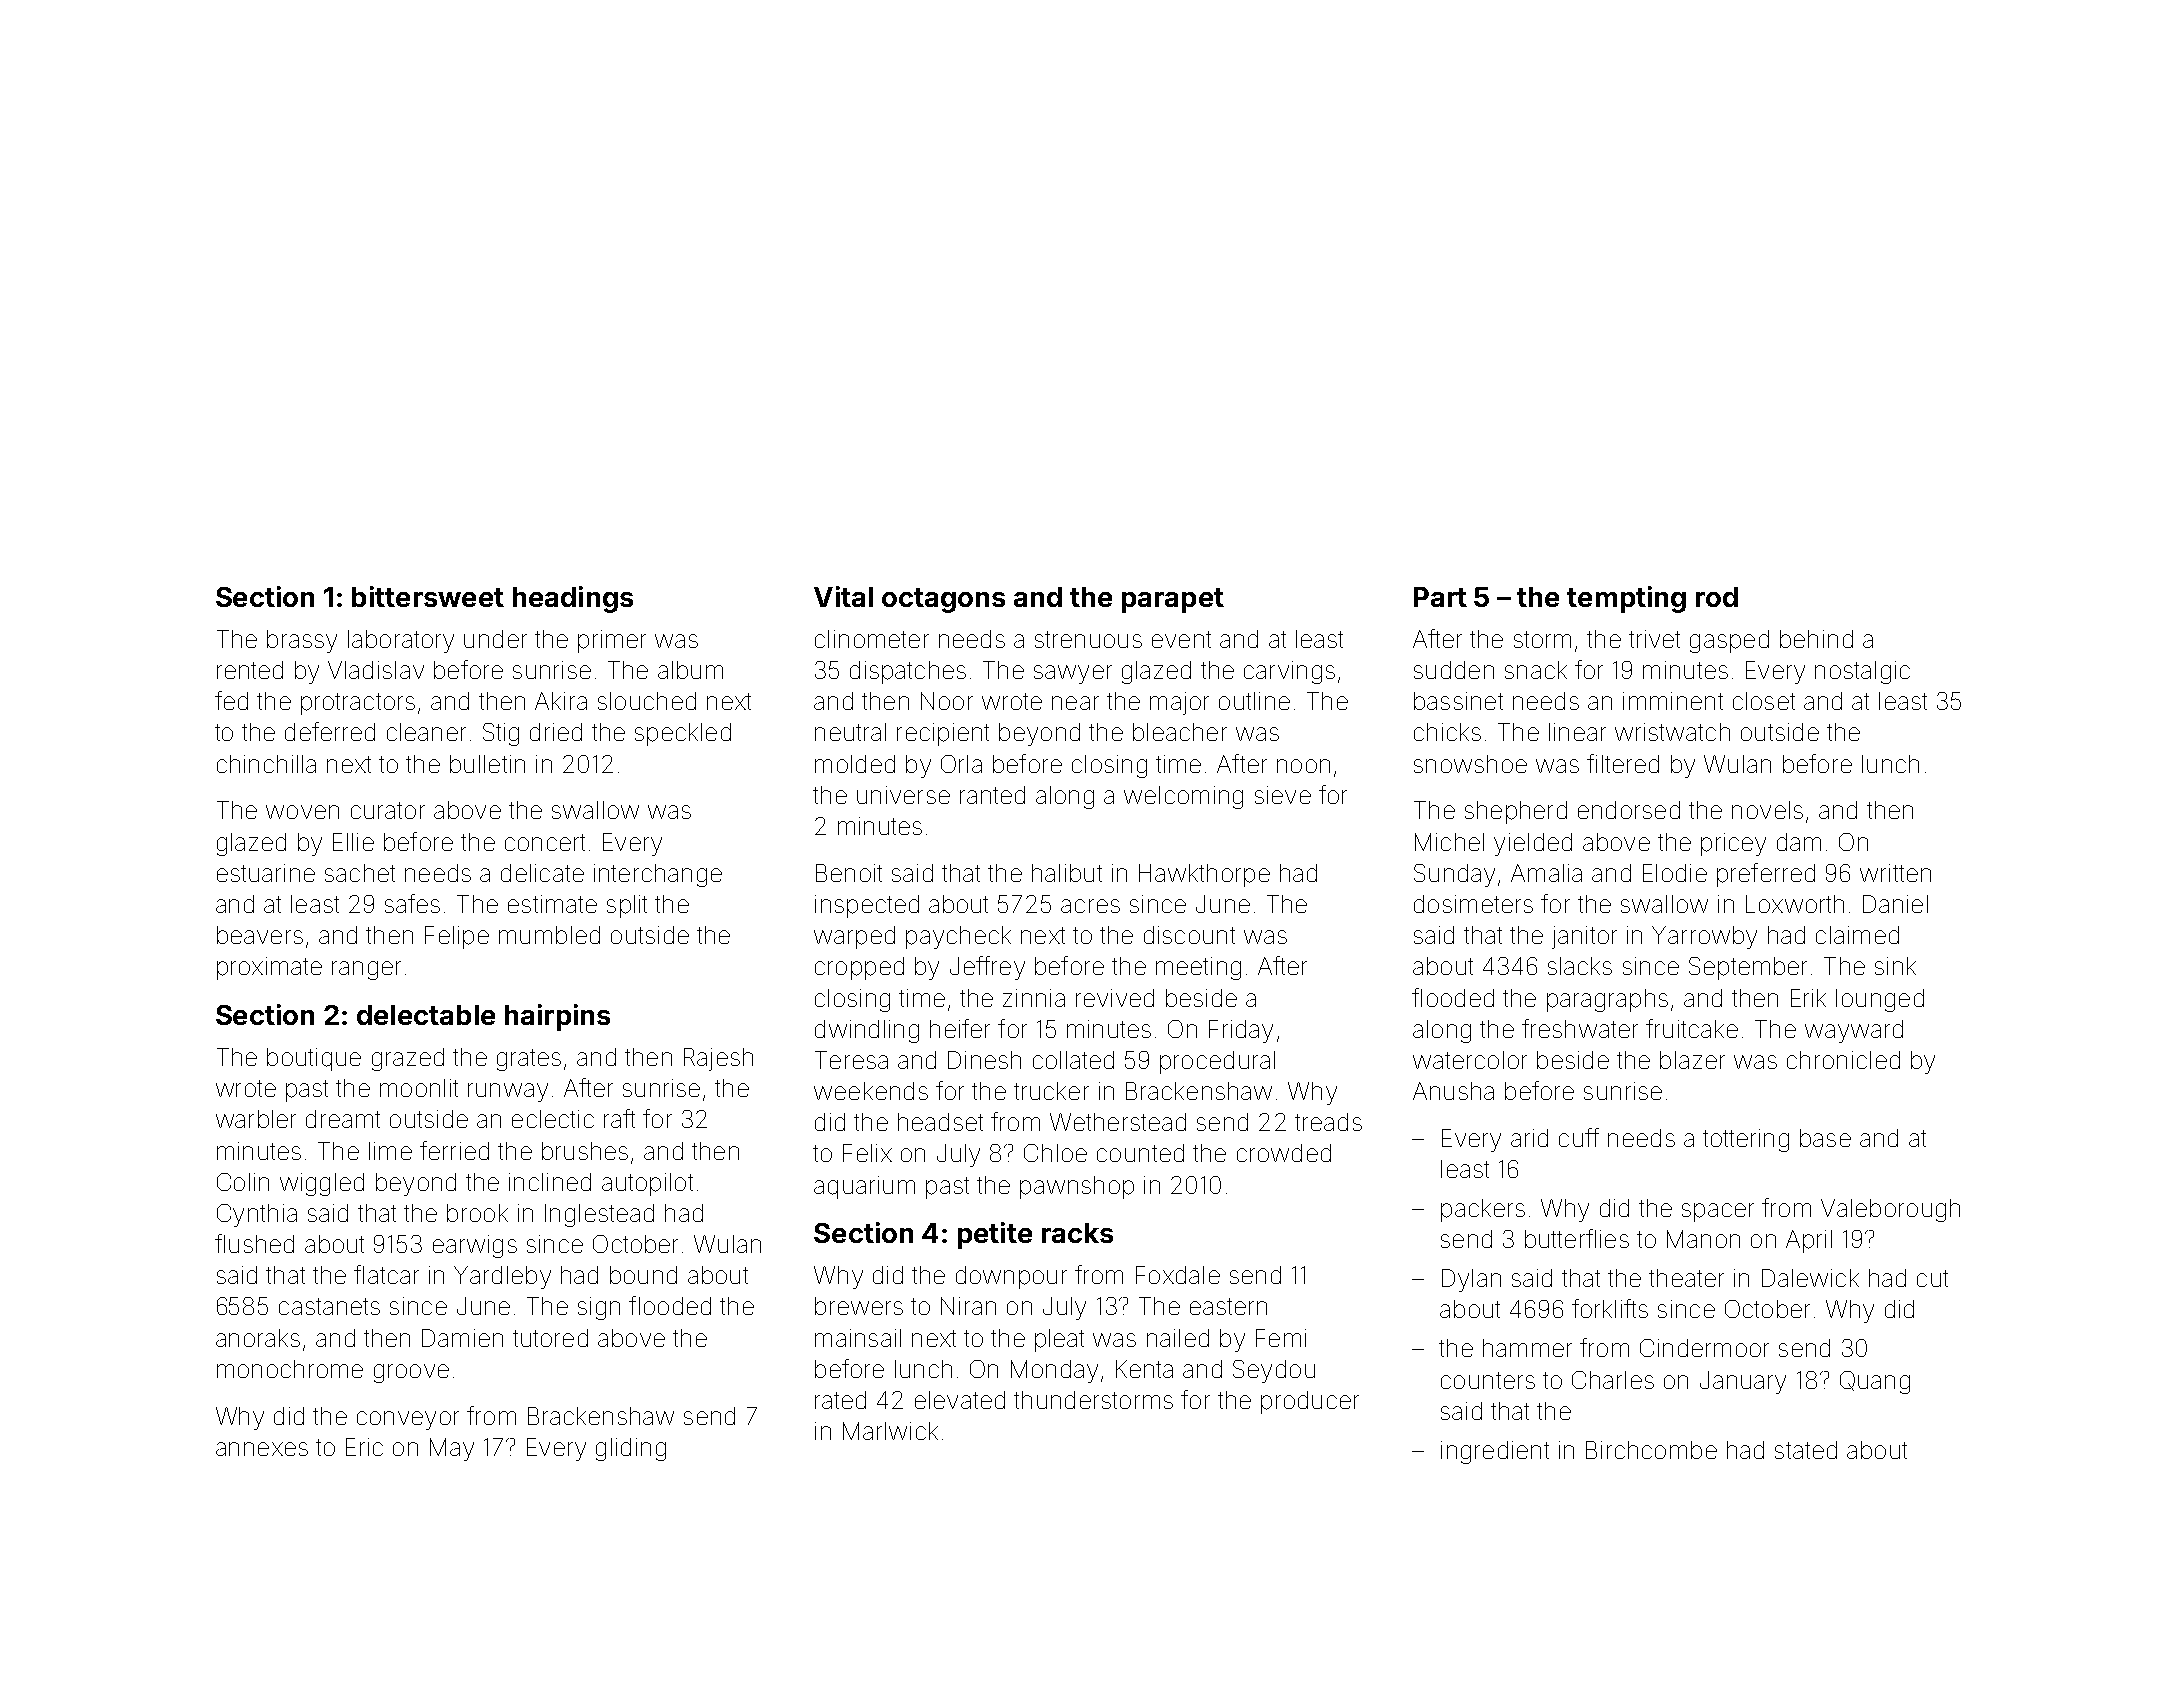  What do you see at coordinates (1303, 766) in the page?
I see `noon` at bounding box center [1303, 766].
